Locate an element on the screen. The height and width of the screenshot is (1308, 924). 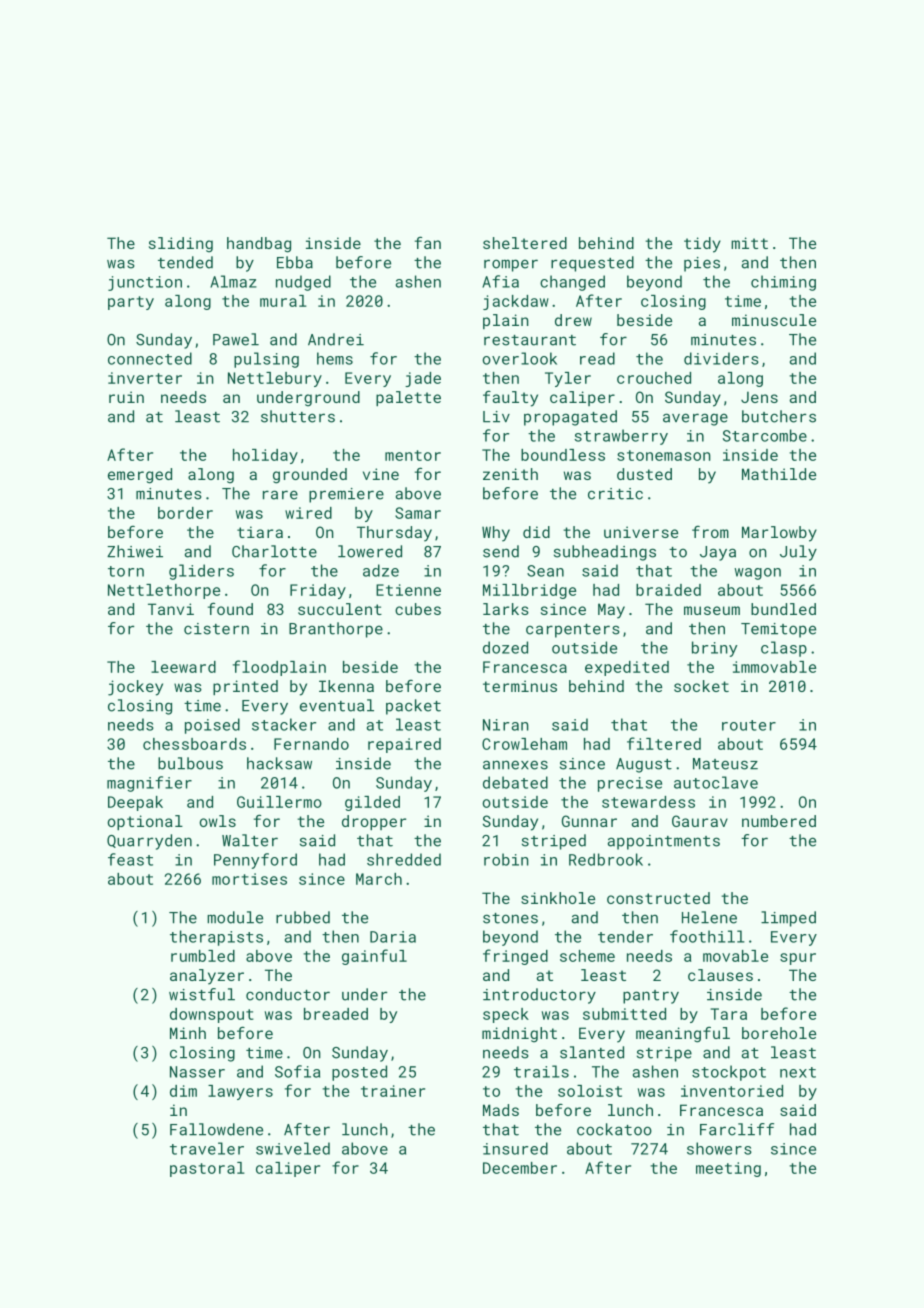
sliding is located at coordinates (181, 245).
